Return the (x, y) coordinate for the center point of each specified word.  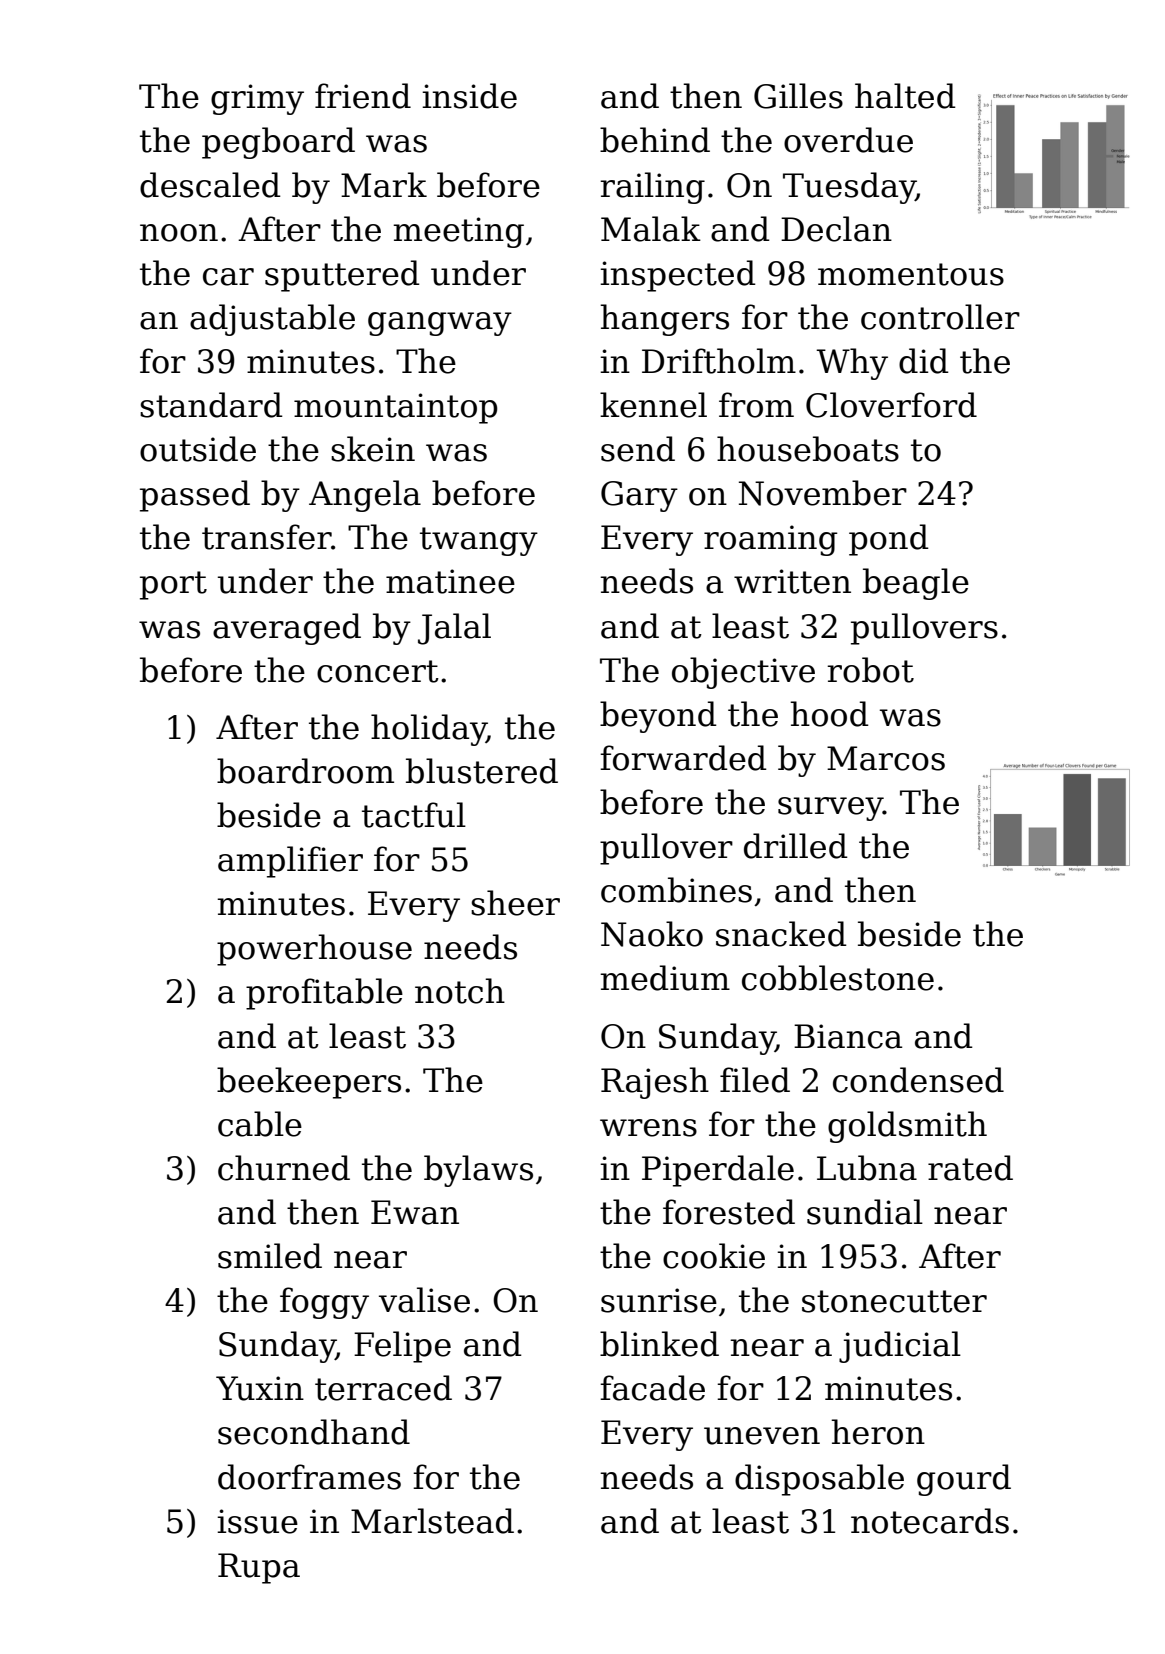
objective (743, 673)
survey (830, 809)
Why (852, 364)
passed (195, 496)
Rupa (259, 1568)
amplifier (290, 862)
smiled (270, 1256)
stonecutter (894, 1301)
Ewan (415, 1212)
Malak (651, 229)
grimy (257, 99)
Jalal (454, 629)
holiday (429, 730)
